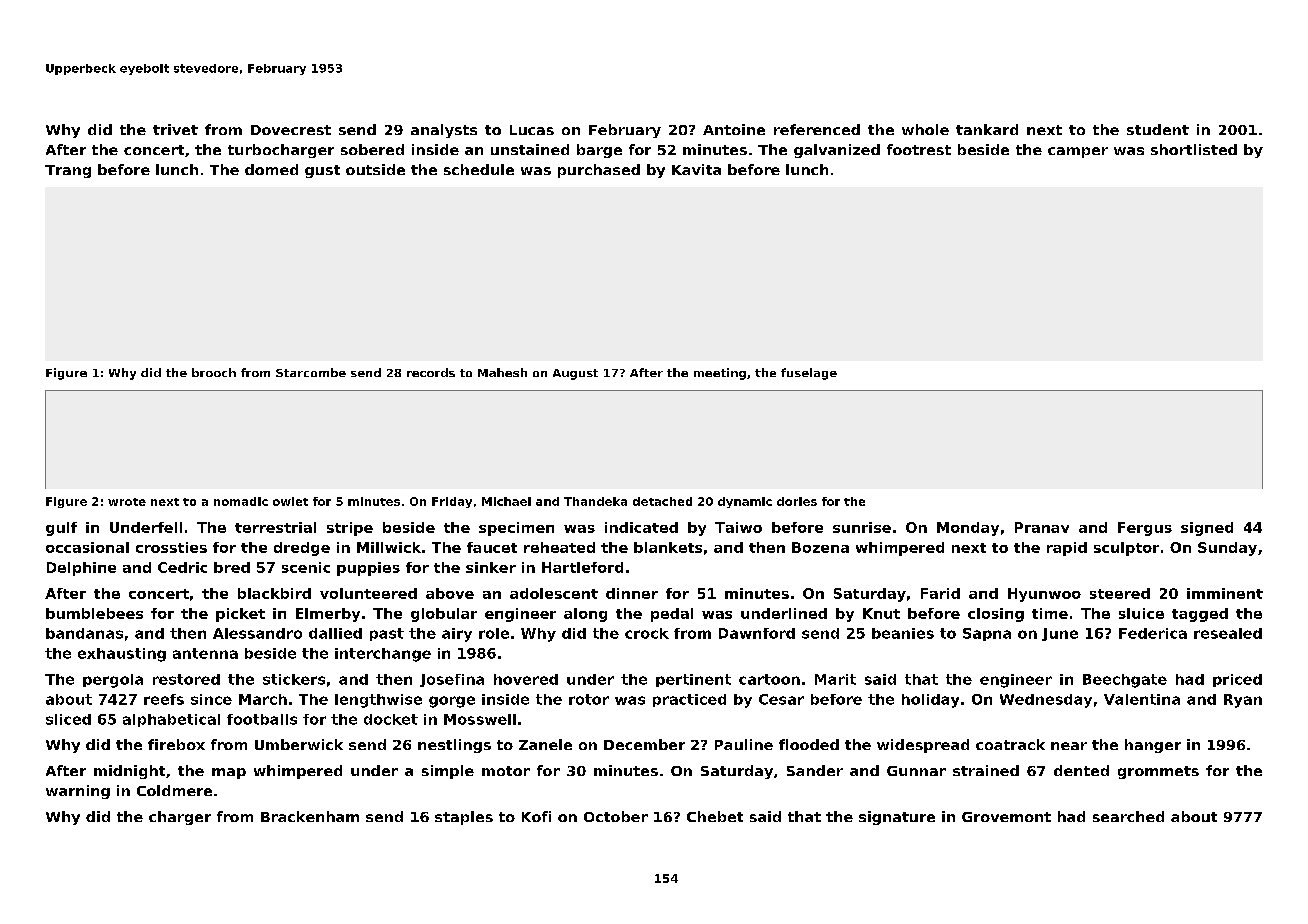 The height and width of the screenshot is (924, 1308). Describe the element at coordinates (526, 679) in the screenshot. I see `hovered` at that location.
